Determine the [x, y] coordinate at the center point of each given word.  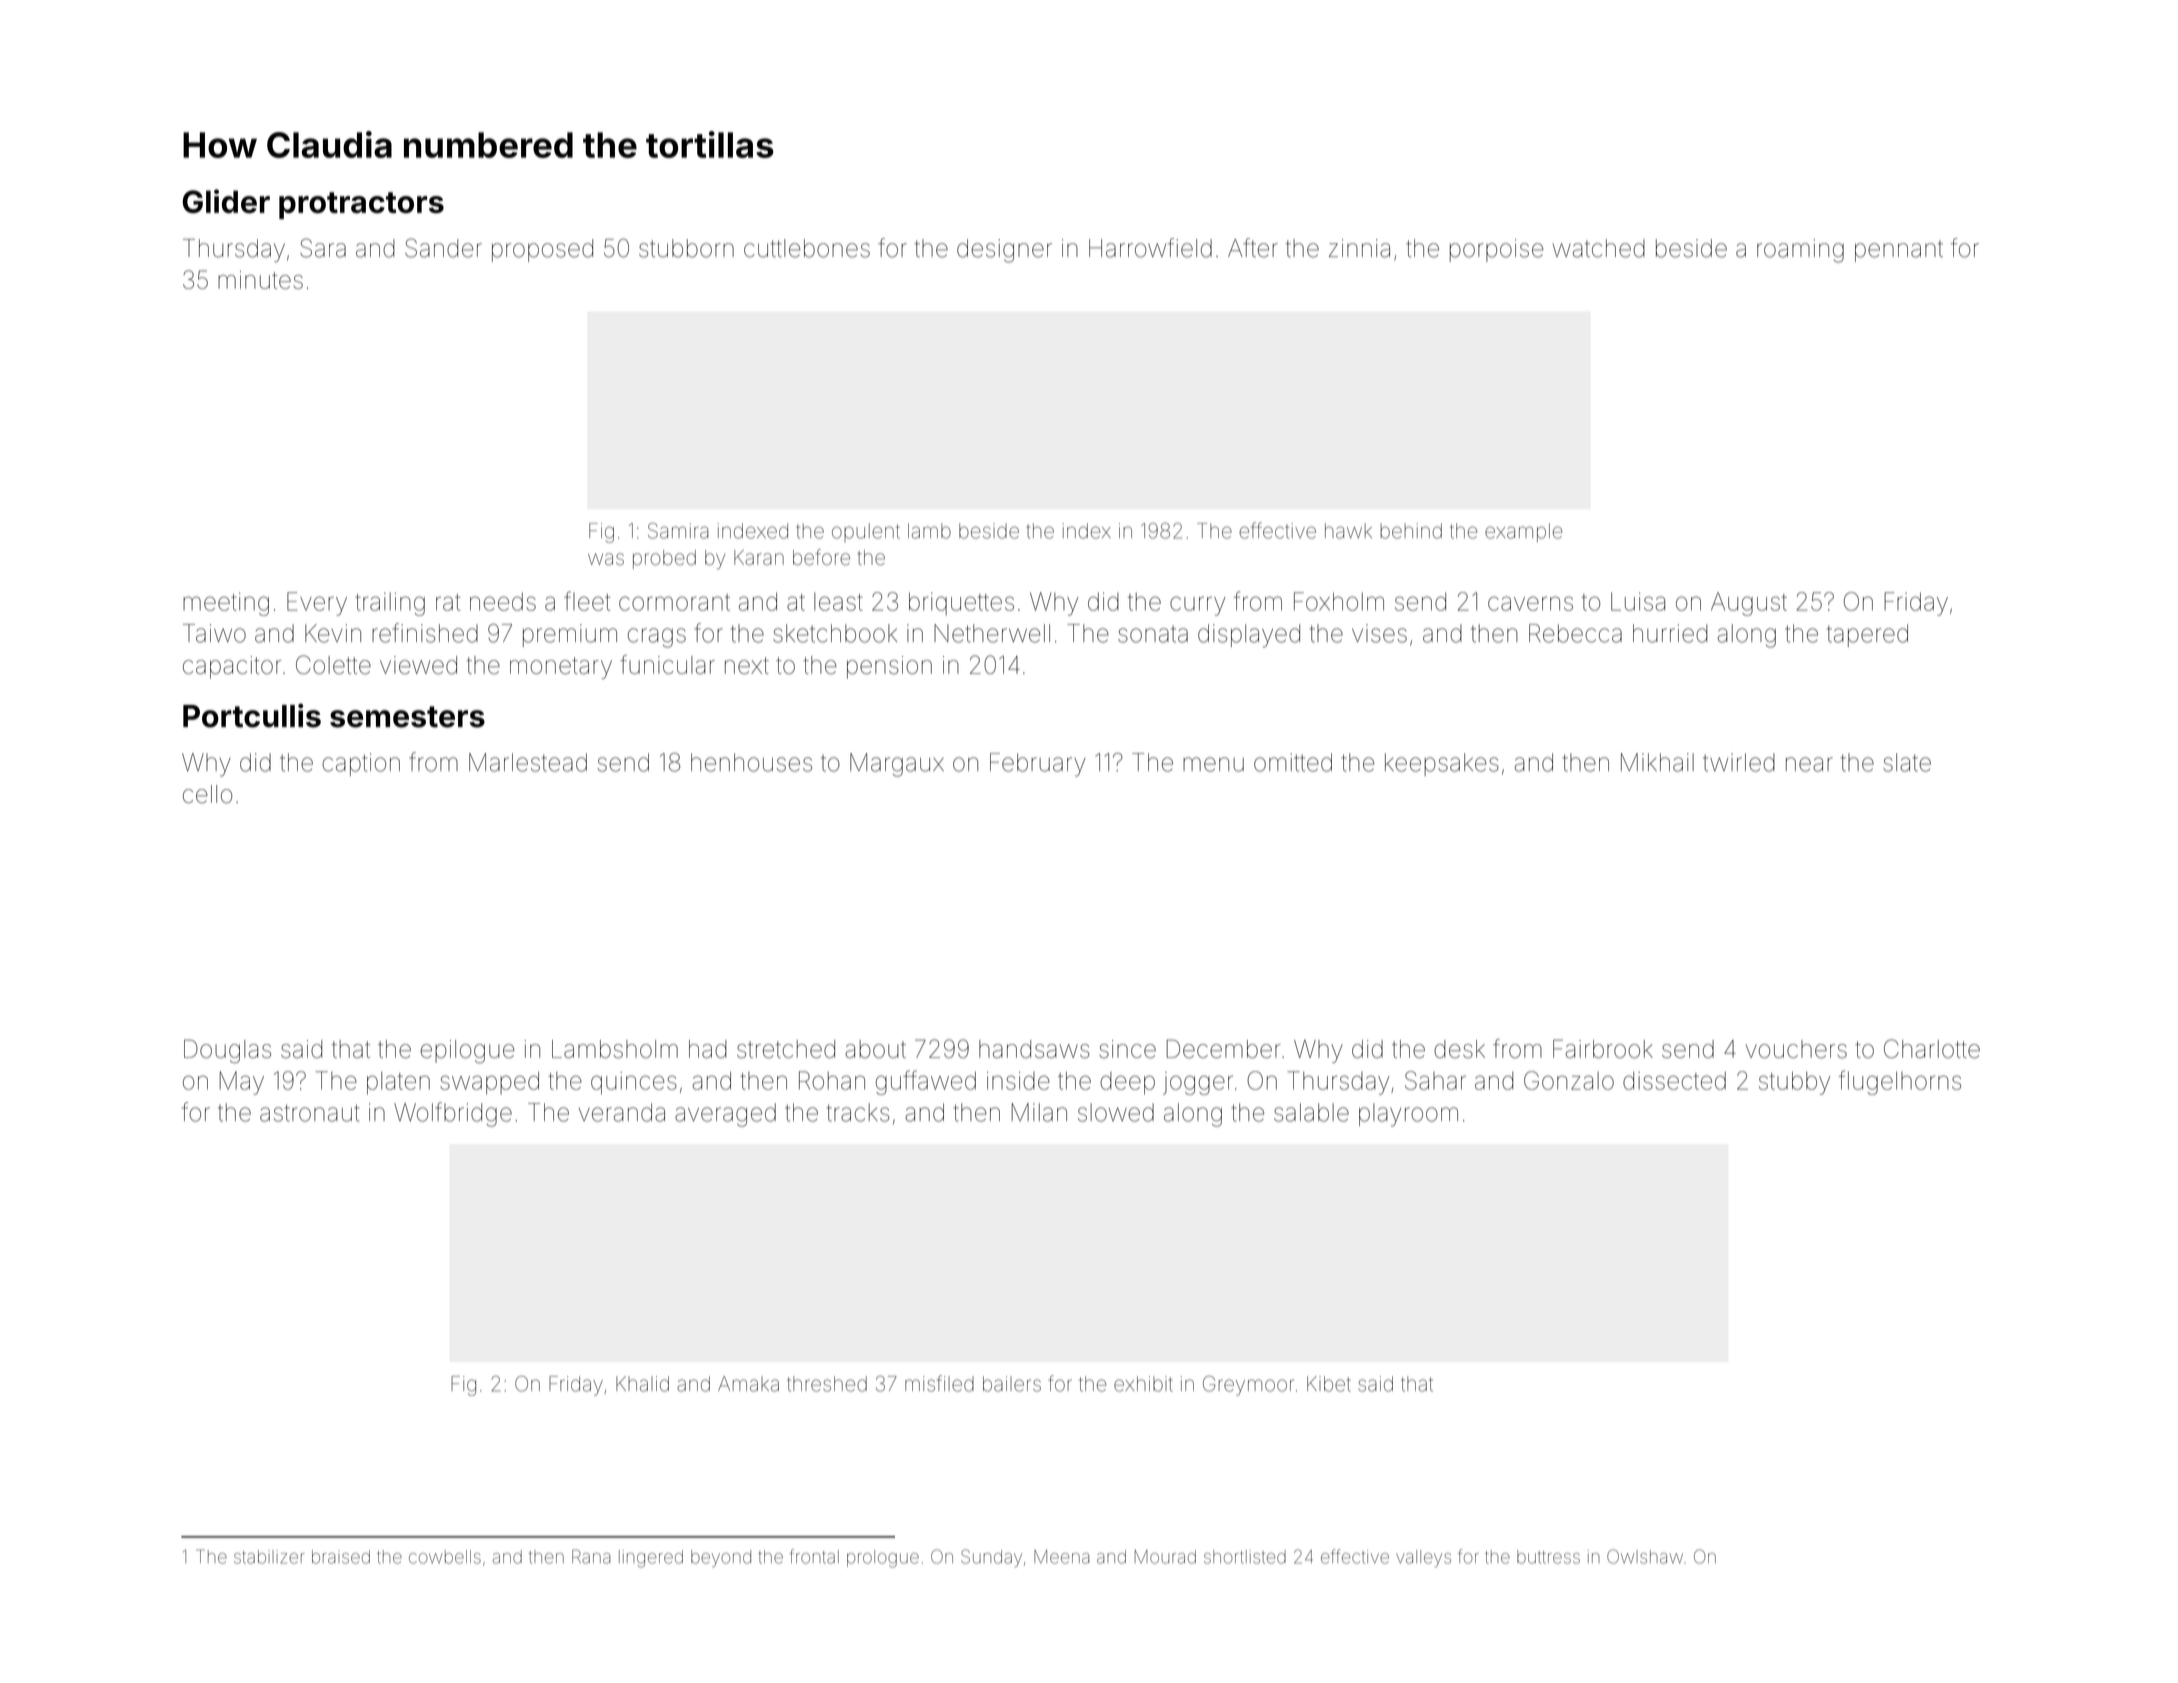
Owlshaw [1645, 1556]
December [1224, 1048]
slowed [1116, 1112]
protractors [361, 205]
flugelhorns [1900, 1082]
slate [1907, 762]
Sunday [991, 1558]
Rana [591, 1556]
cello [207, 794]
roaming [1800, 251]
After [1253, 248]
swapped [489, 1083]
